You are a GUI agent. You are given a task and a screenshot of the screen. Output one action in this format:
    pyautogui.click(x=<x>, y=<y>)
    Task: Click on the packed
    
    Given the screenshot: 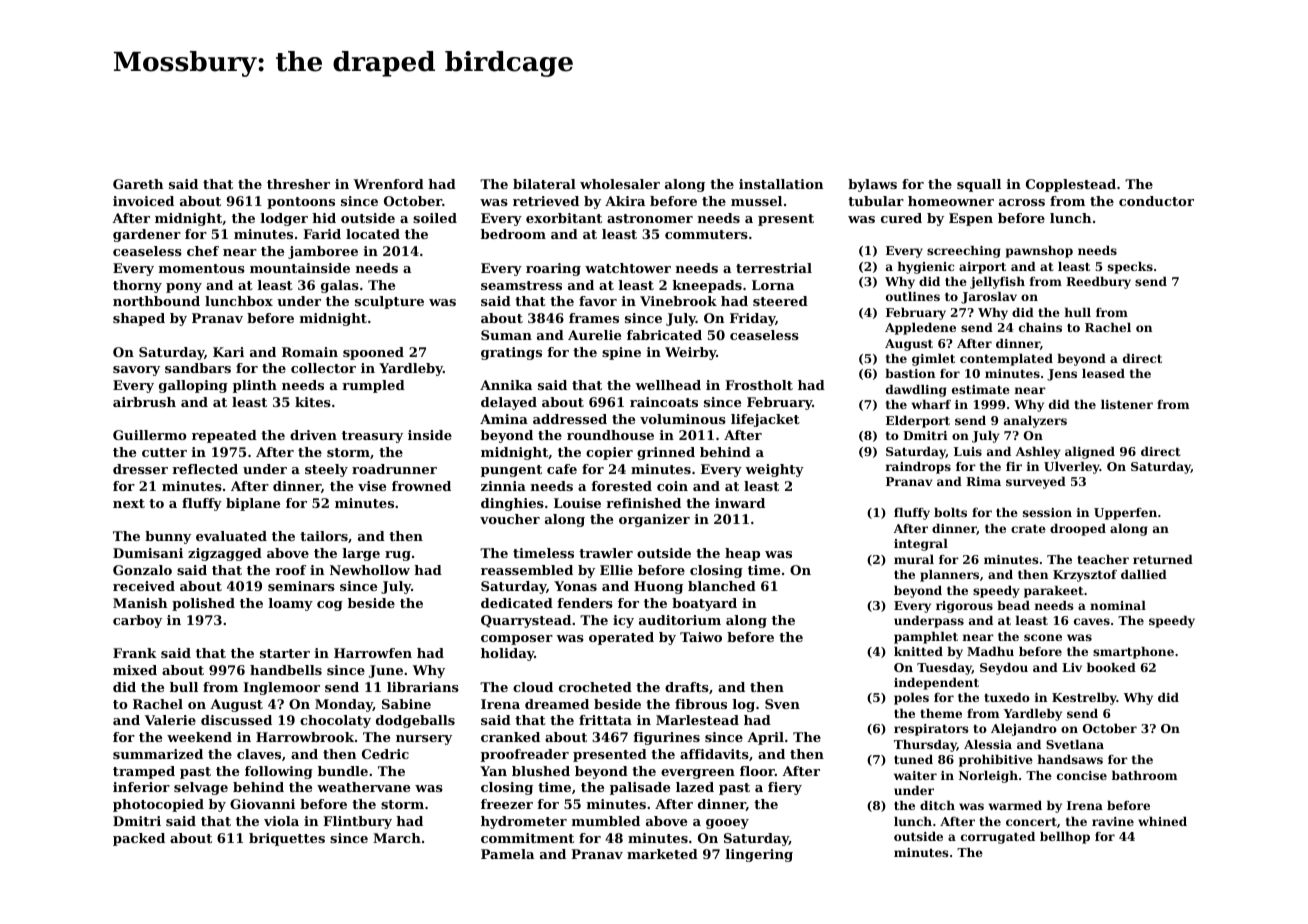 What is the action you would take?
    pyautogui.click(x=139, y=839)
